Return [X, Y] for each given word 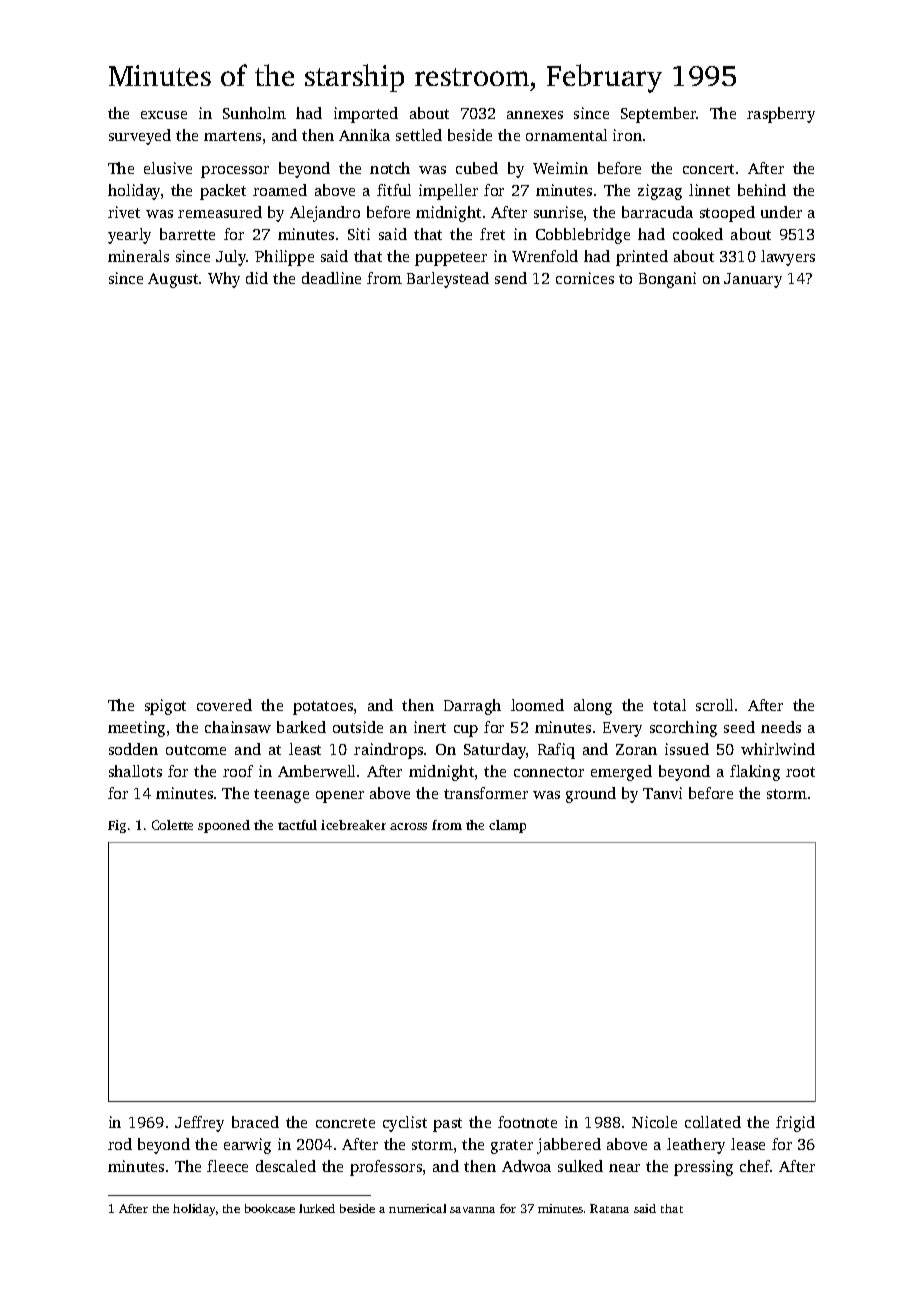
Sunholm [254, 113]
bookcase [270, 1208]
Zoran [636, 749]
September [659, 115]
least [305, 749]
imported [366, 115]
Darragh [472, 707]
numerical [417, 1208]
